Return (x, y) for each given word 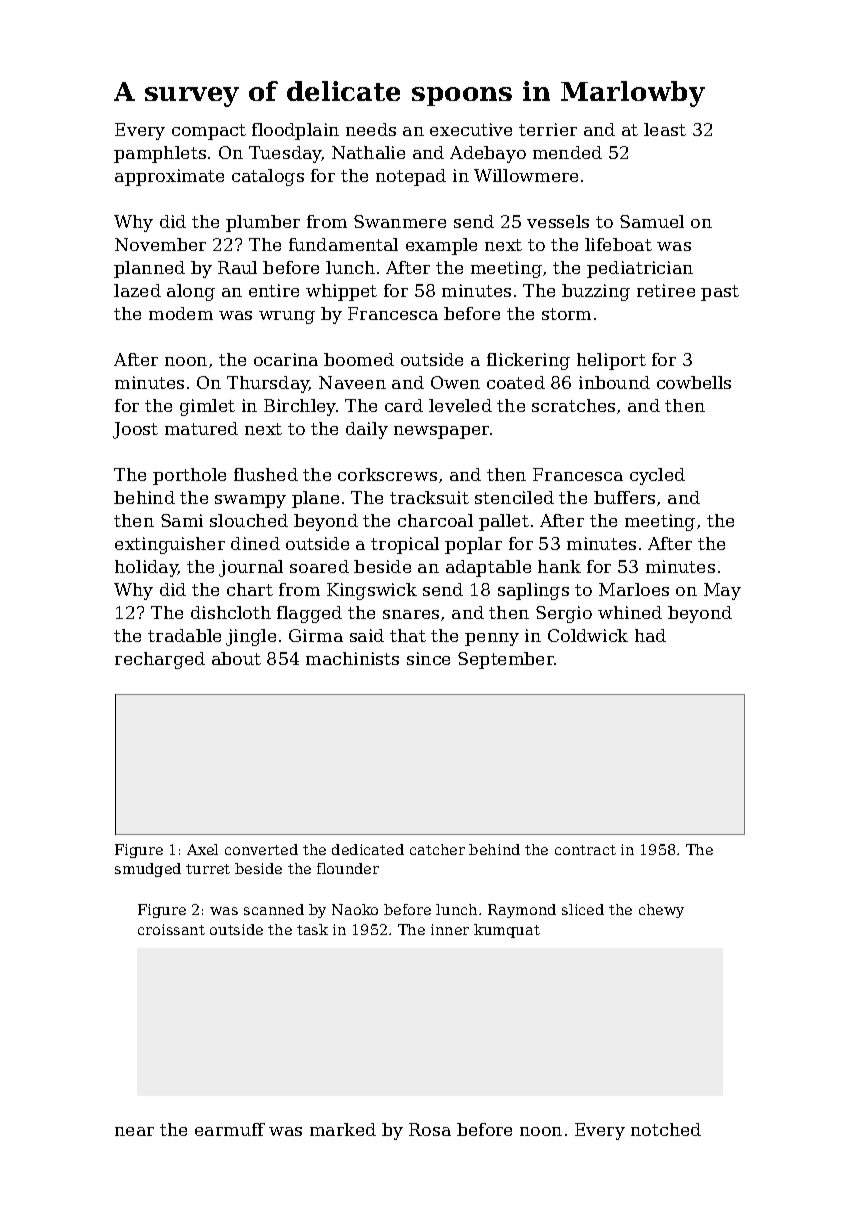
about (236, 658)
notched (666, 1129)
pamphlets (160, 154)
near (134, 1131)
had (650, 635)
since (428, 658)
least (665, 129)
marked (343, 1129)
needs (371, 129)
